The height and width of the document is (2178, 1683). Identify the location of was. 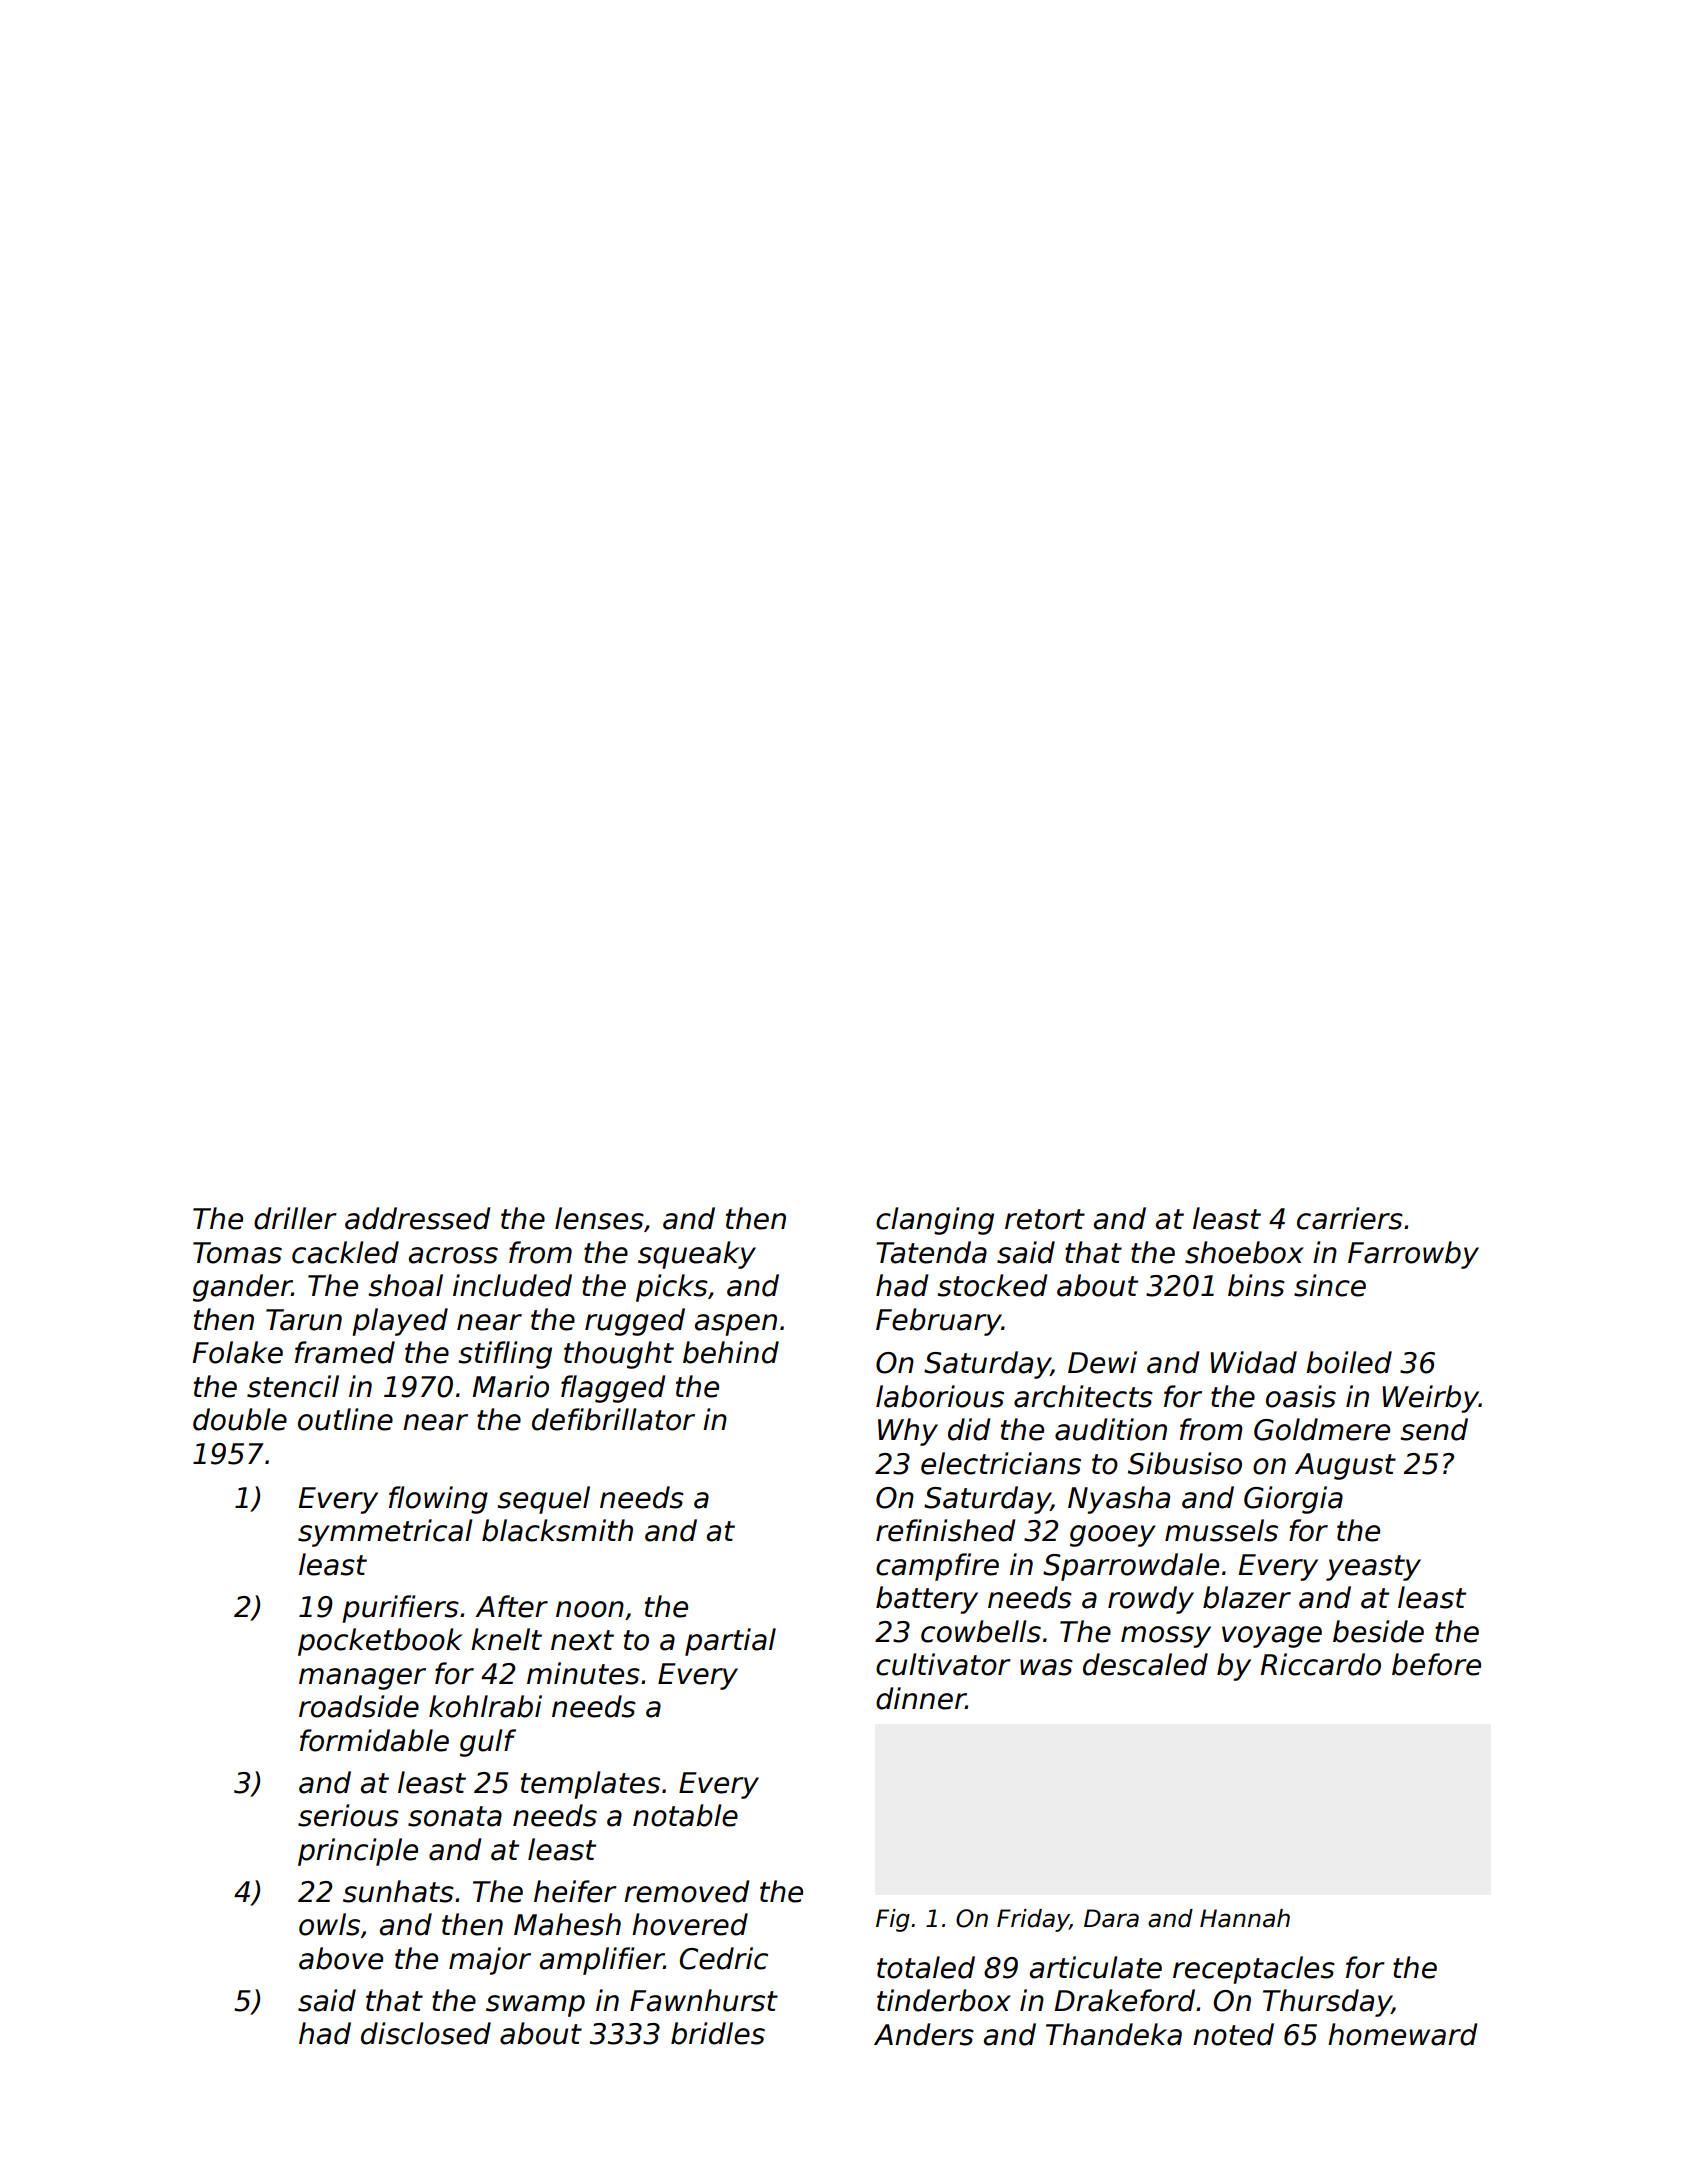
(1046, 1667).
